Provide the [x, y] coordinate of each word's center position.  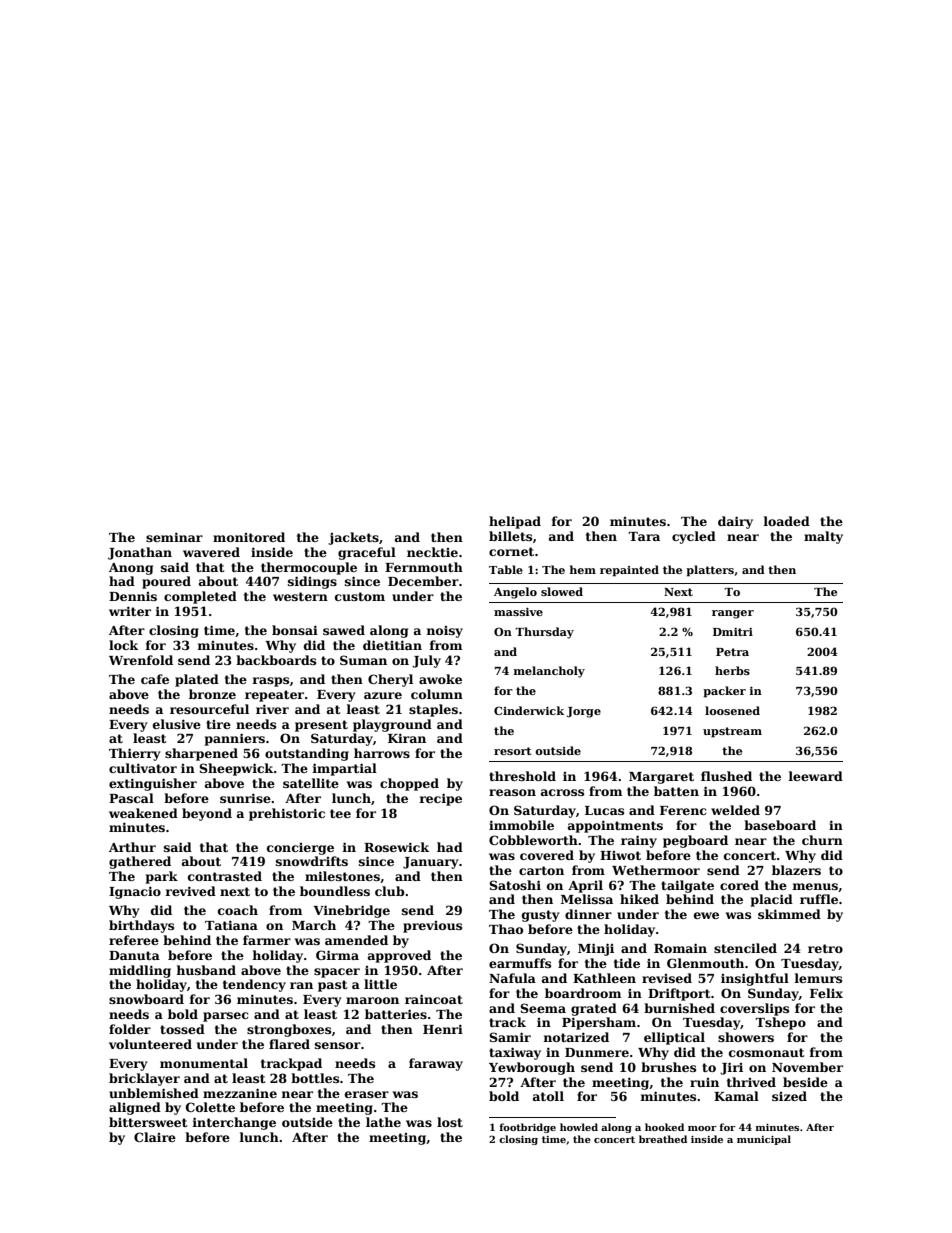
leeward [815, 776]
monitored [249, 537]
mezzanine [240, 1093]
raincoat [434, 999]
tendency [254, 985]
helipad [515, 522]
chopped [409, 784]
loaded [786, 521]
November [807, 1067]
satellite [311, 783]
